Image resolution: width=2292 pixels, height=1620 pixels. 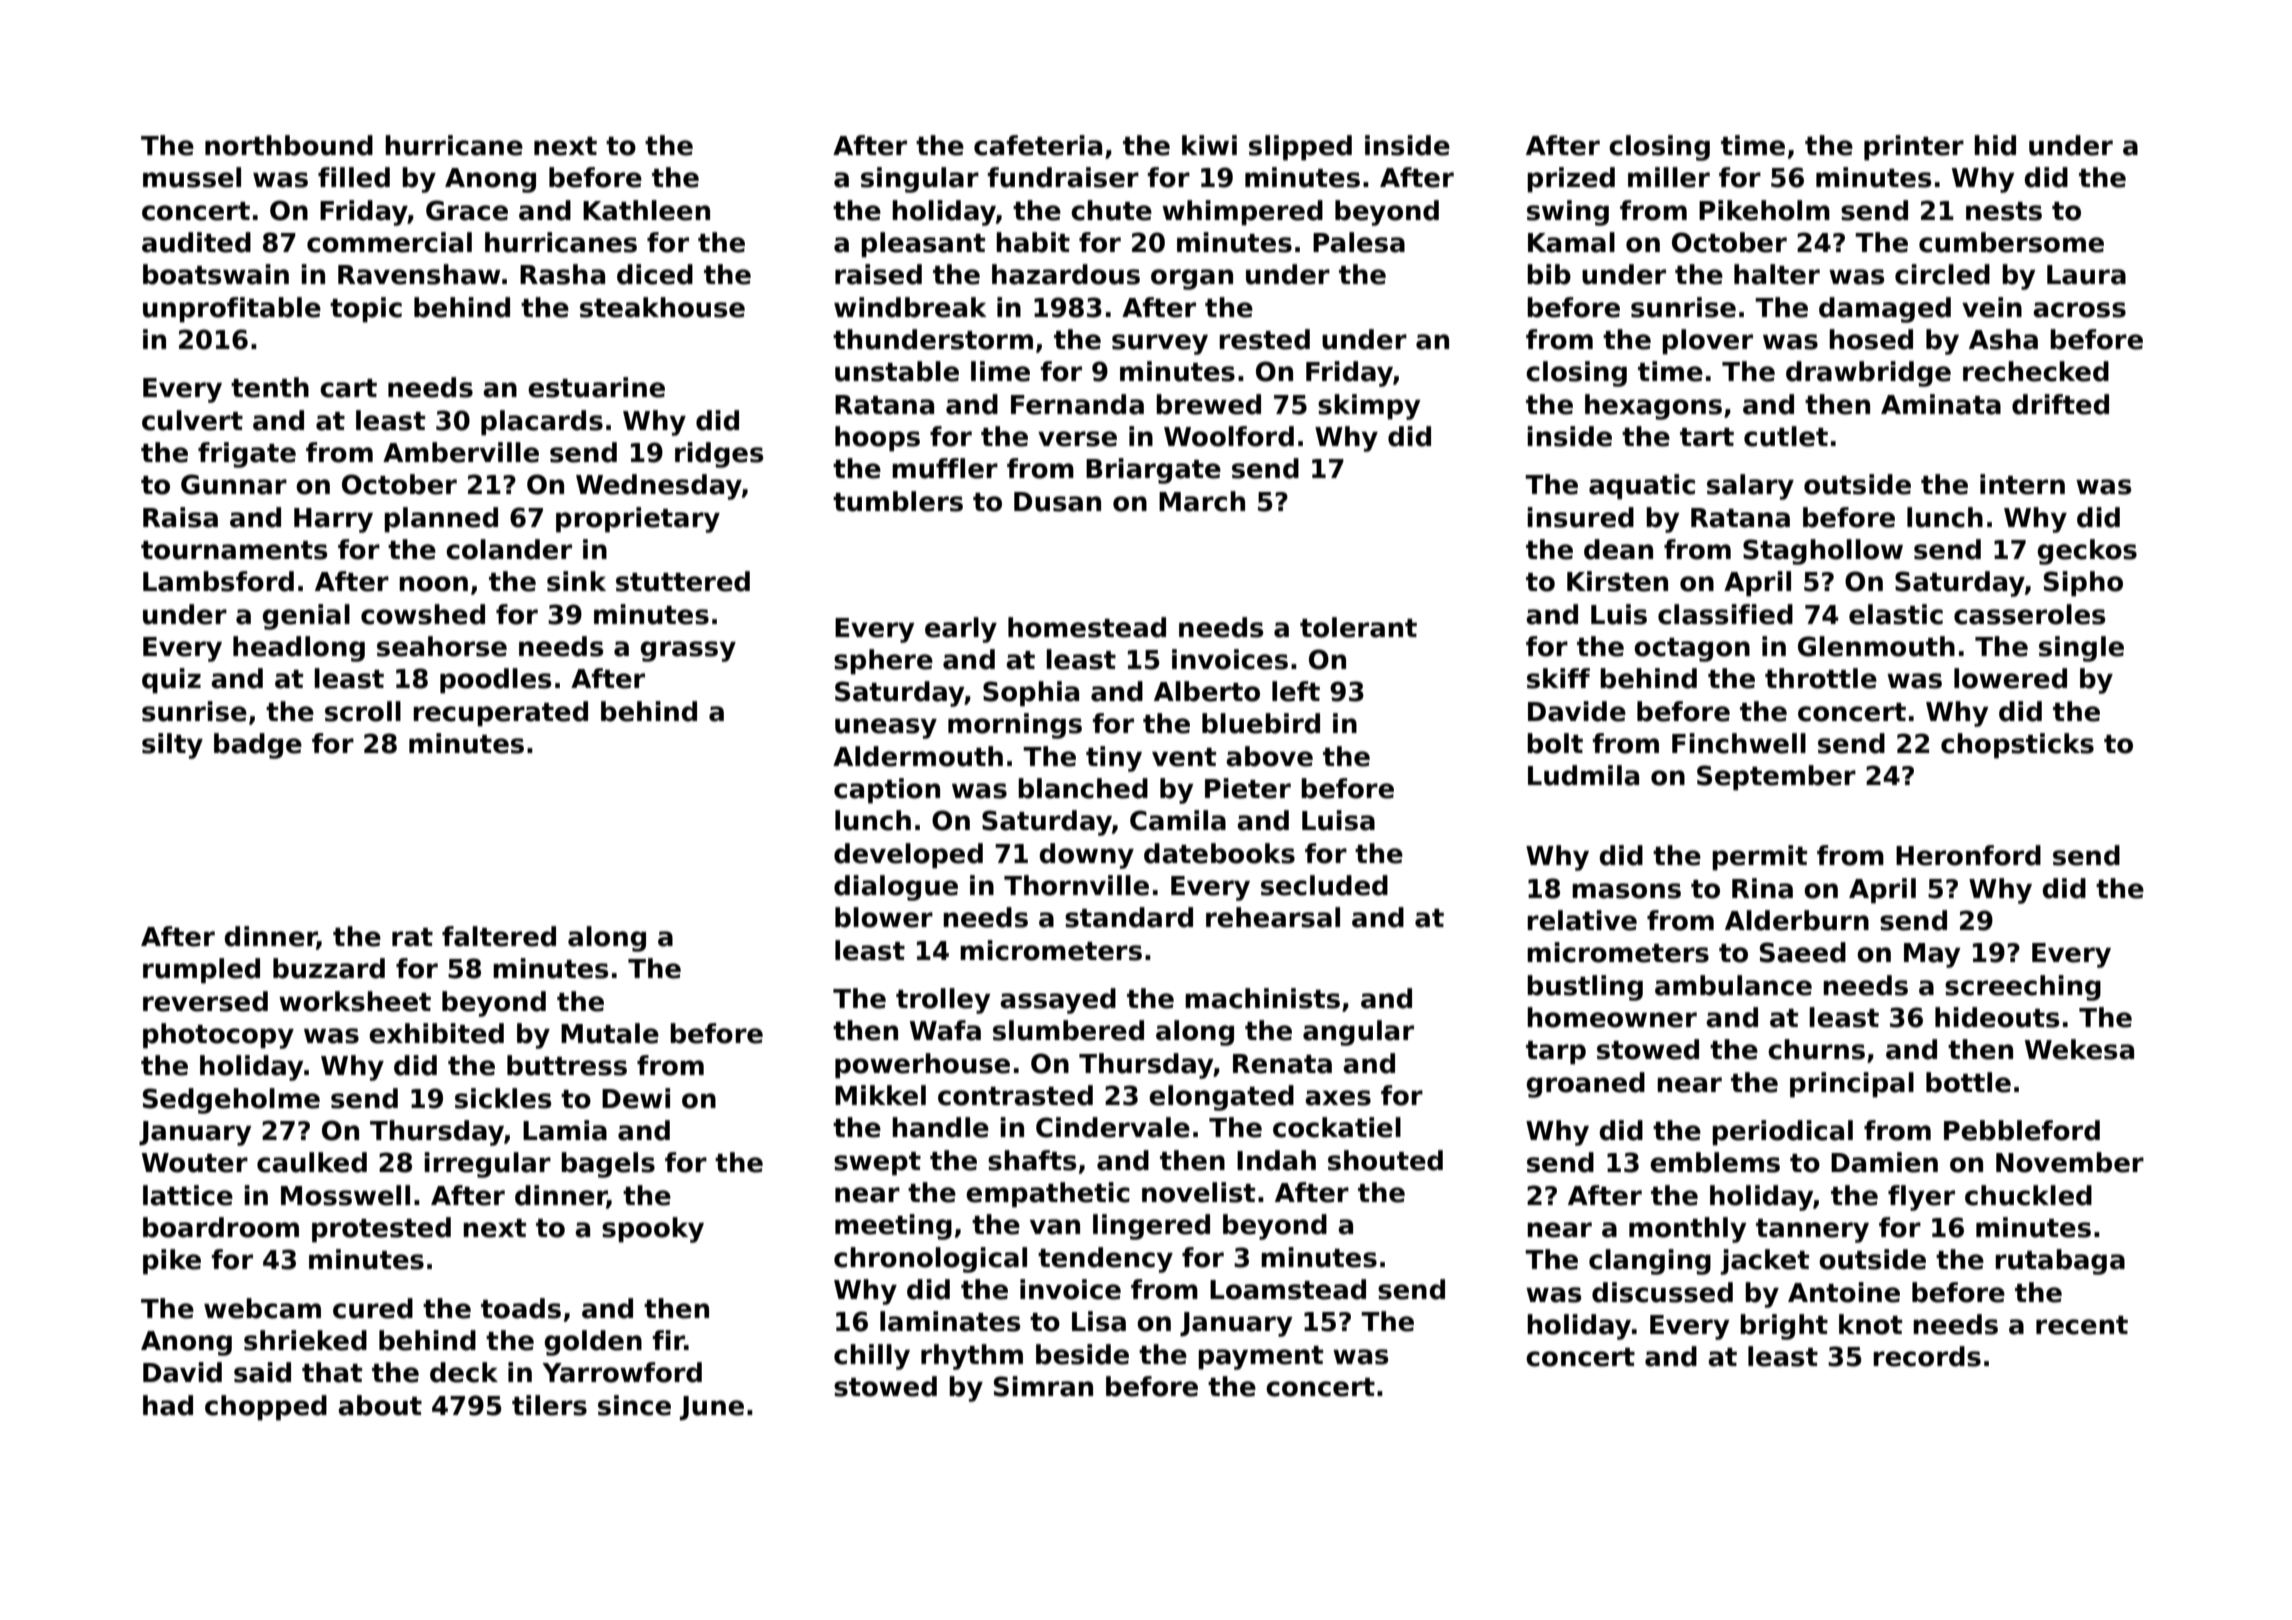 What do you see at coordinates (363, 711) in the screenshot?
I see `scroll` at bounding box center [363, 711].
